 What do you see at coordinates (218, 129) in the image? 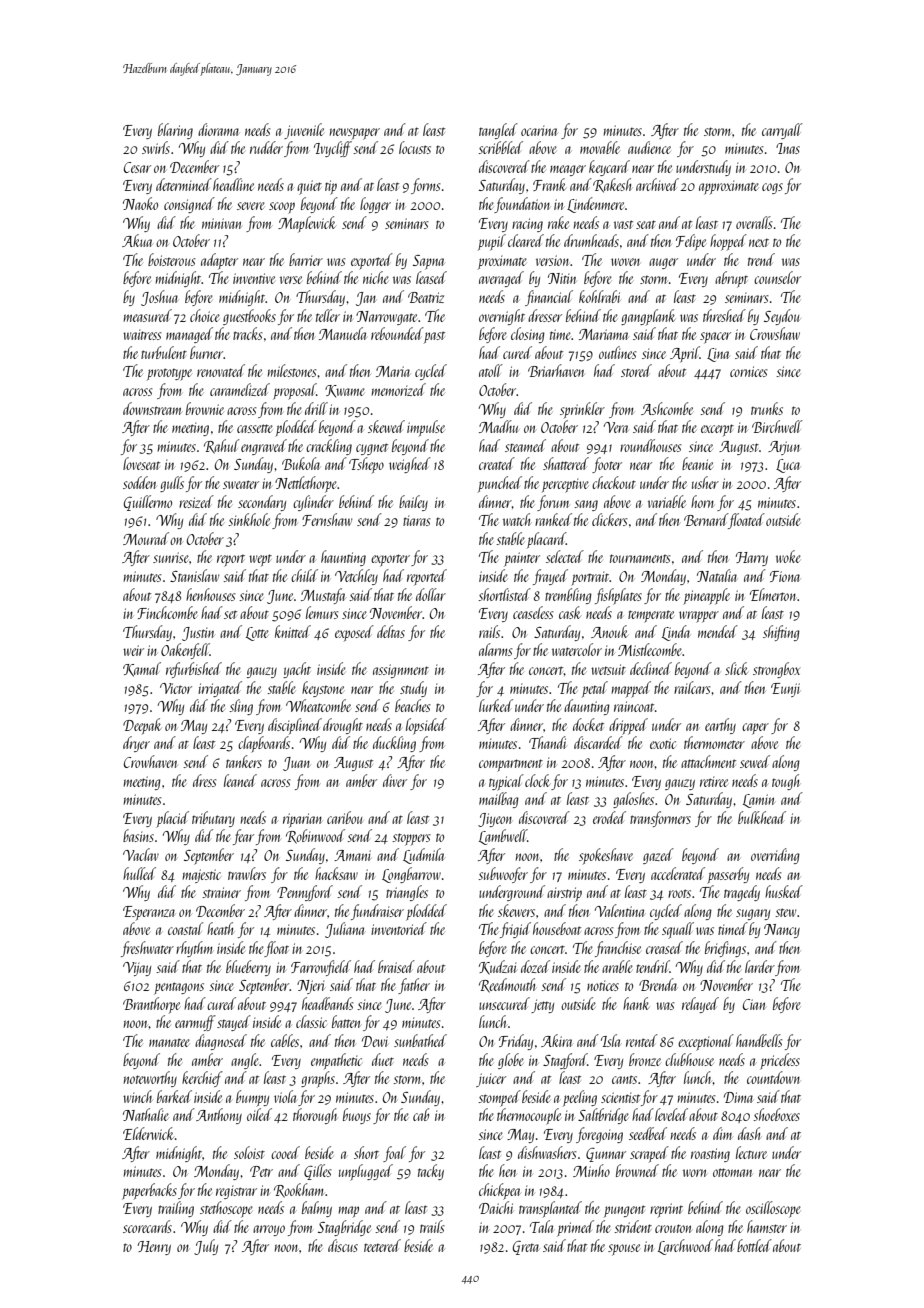
I see `diorama` at bounding box center [218, 129].
